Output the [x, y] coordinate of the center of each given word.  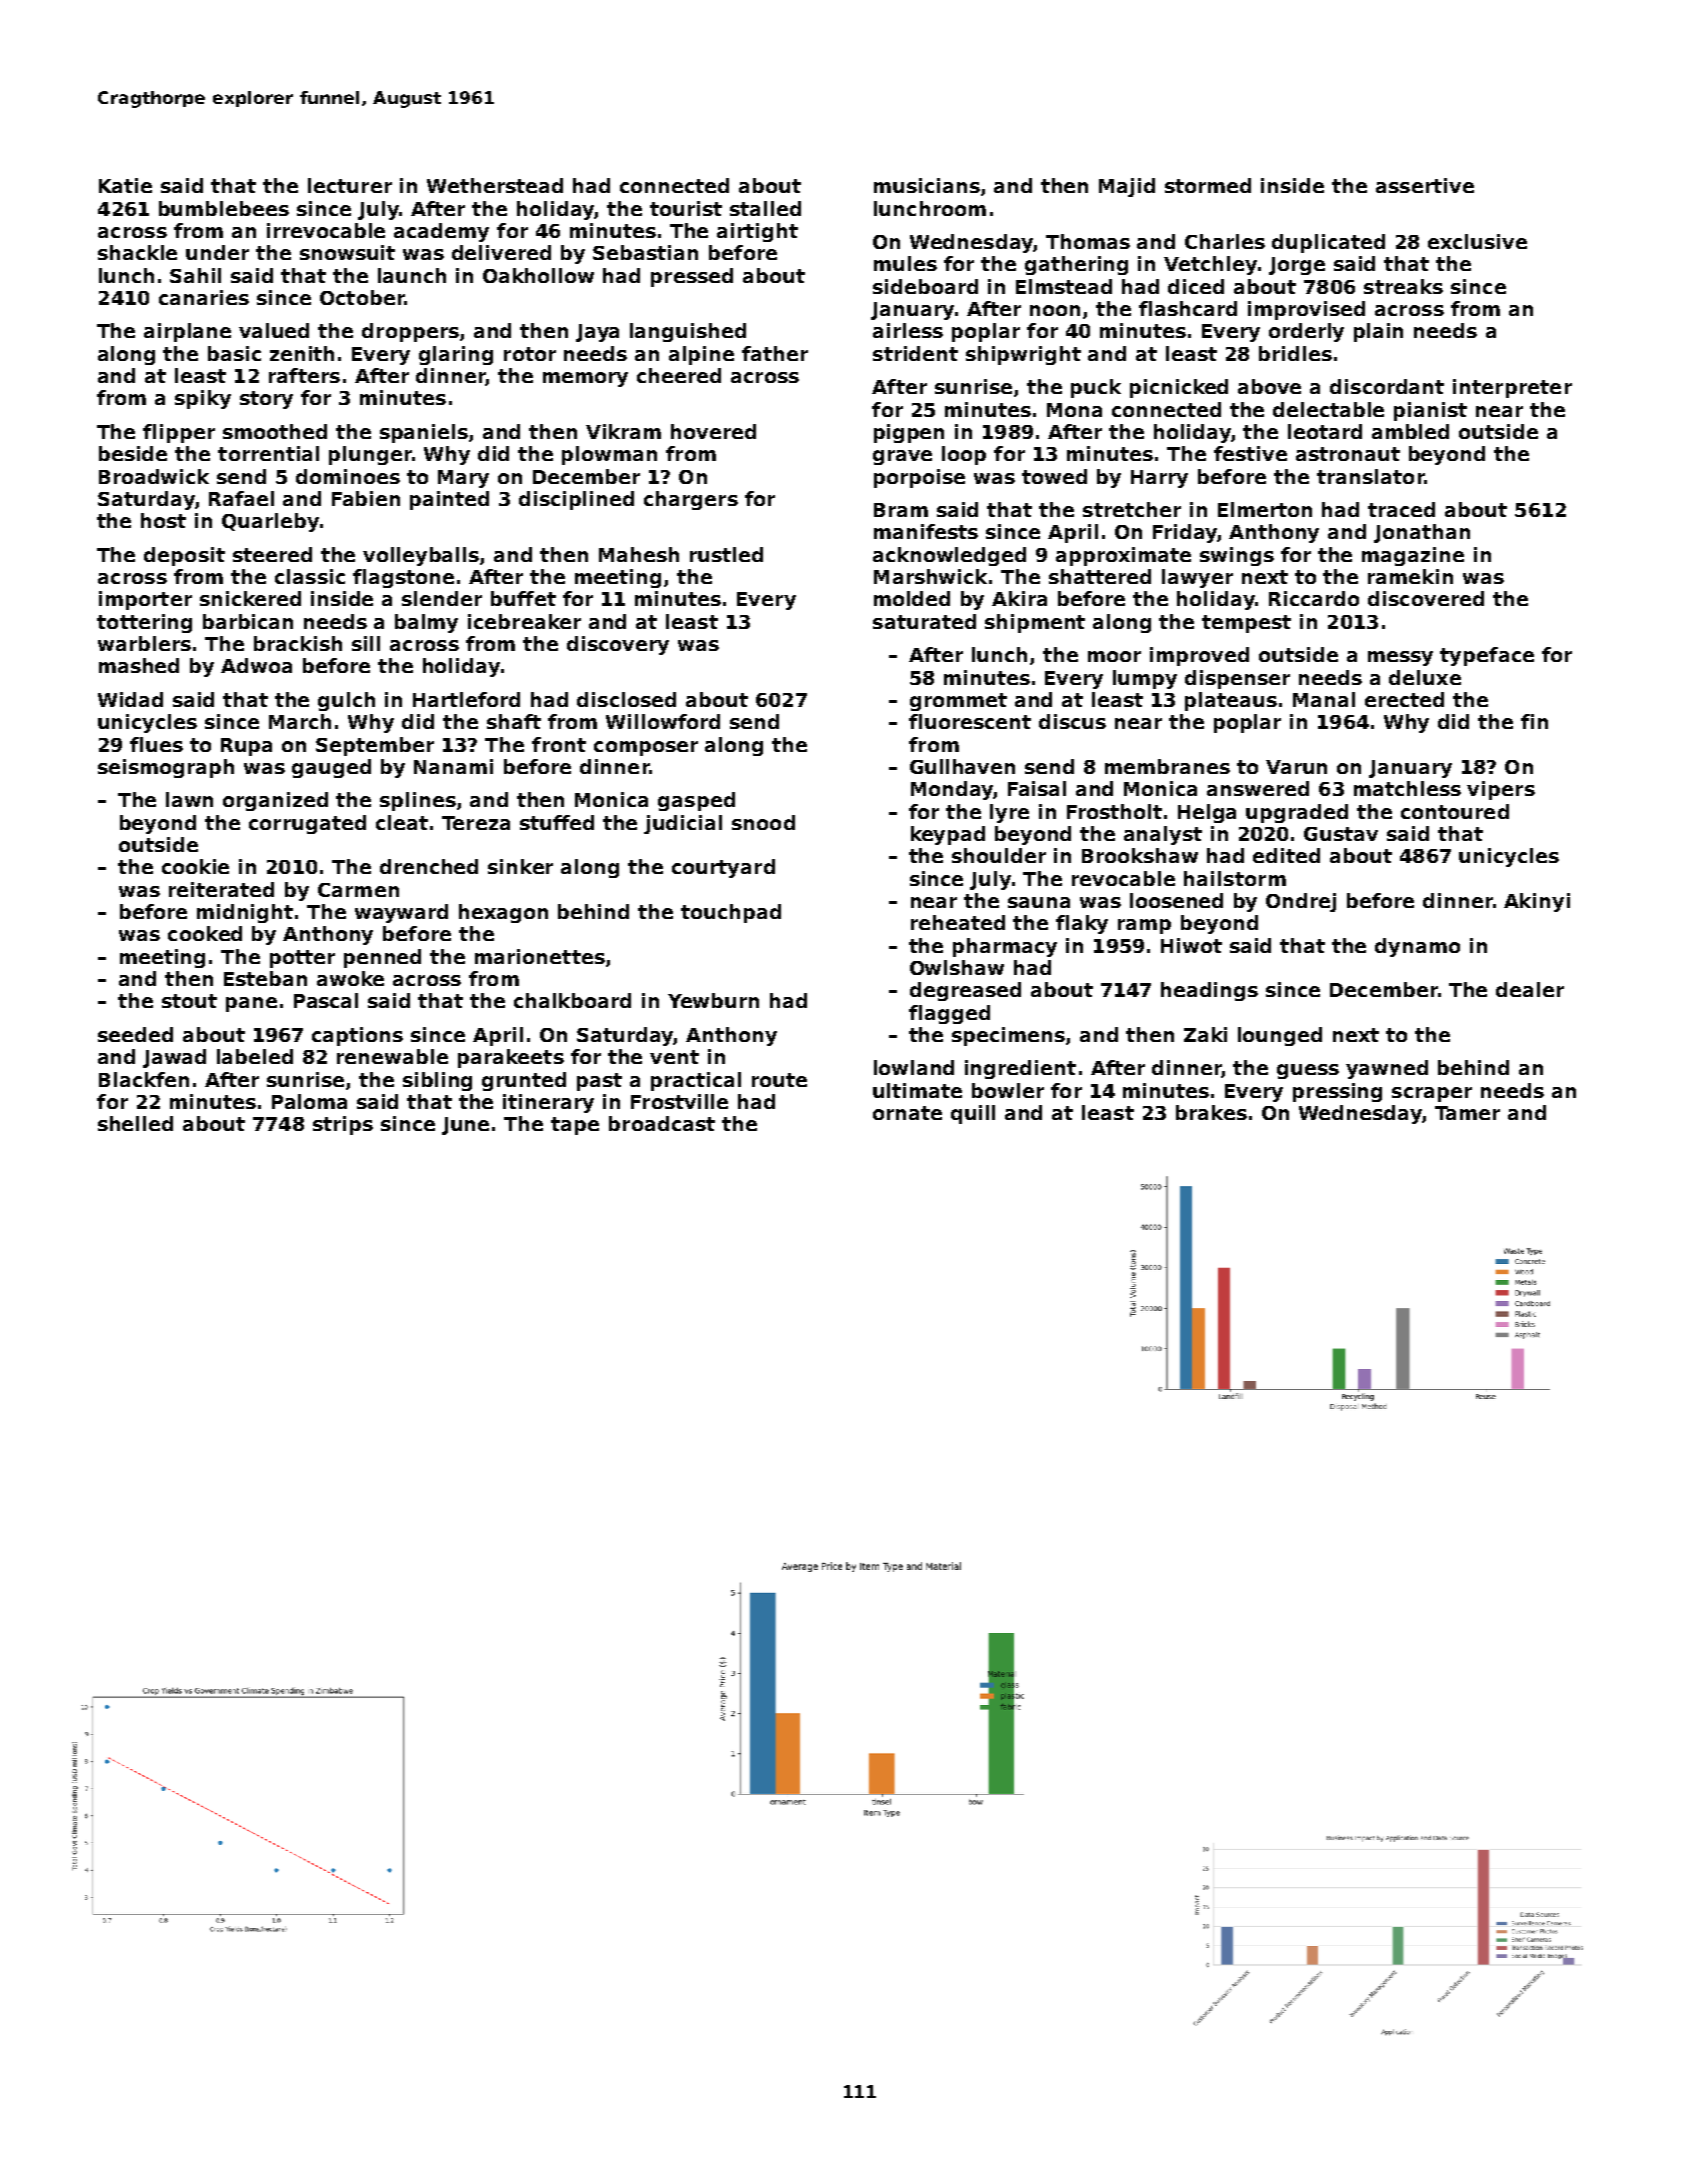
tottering [144, 623]
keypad [948, 835]
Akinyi [1537, 902]
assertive [1425, 185]
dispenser [1237, 679]
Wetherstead [495, 185]
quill [973, 1114]
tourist [686, 208]
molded [912, 598]
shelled [135, 1123]
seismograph [166, 768]
